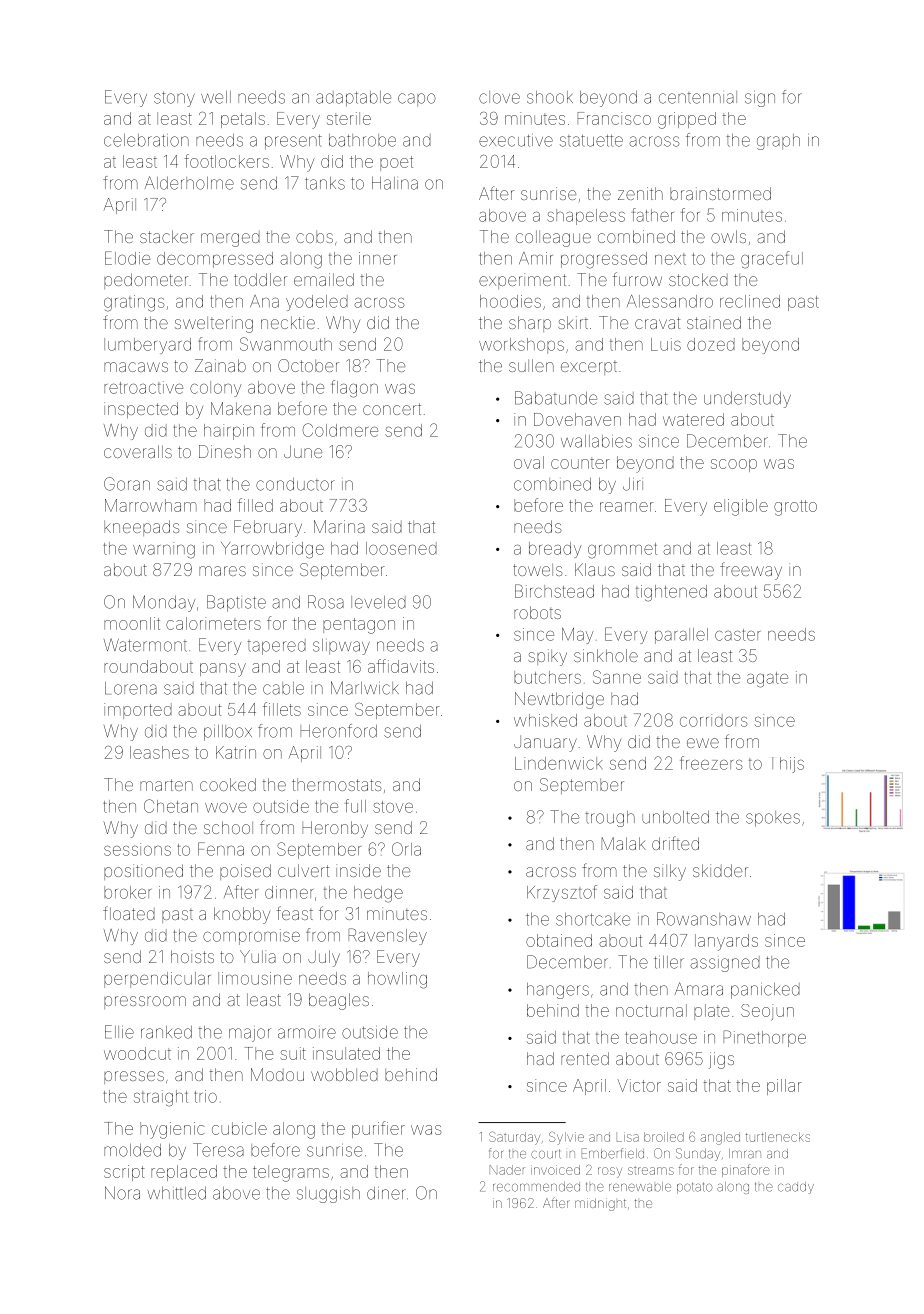  Describe the element at coordinates (698, 97) in the document. I see `centennial` at that location.
